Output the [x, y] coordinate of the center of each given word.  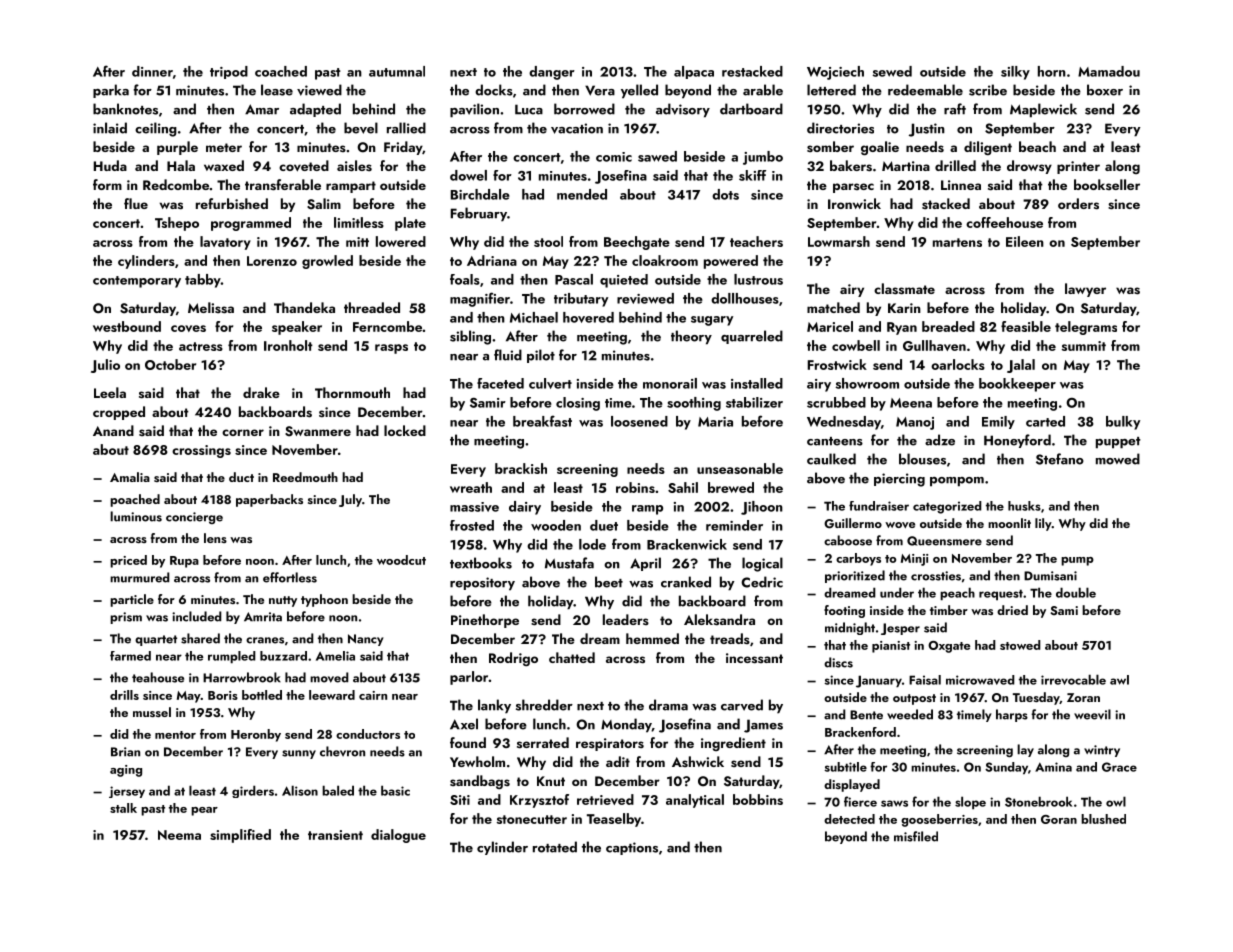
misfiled [916, 836]
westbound [127, 326]
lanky [494, 706]
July [350, 500]
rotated [555, 847]
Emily [998, 422]
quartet [156, 640]
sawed [657, 156]
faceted [500, 383]
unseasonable [740, 468]
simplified [240, 836]
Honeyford [1017, 441]
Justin [927, 130]
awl [1119, 680]
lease [277, 90]
